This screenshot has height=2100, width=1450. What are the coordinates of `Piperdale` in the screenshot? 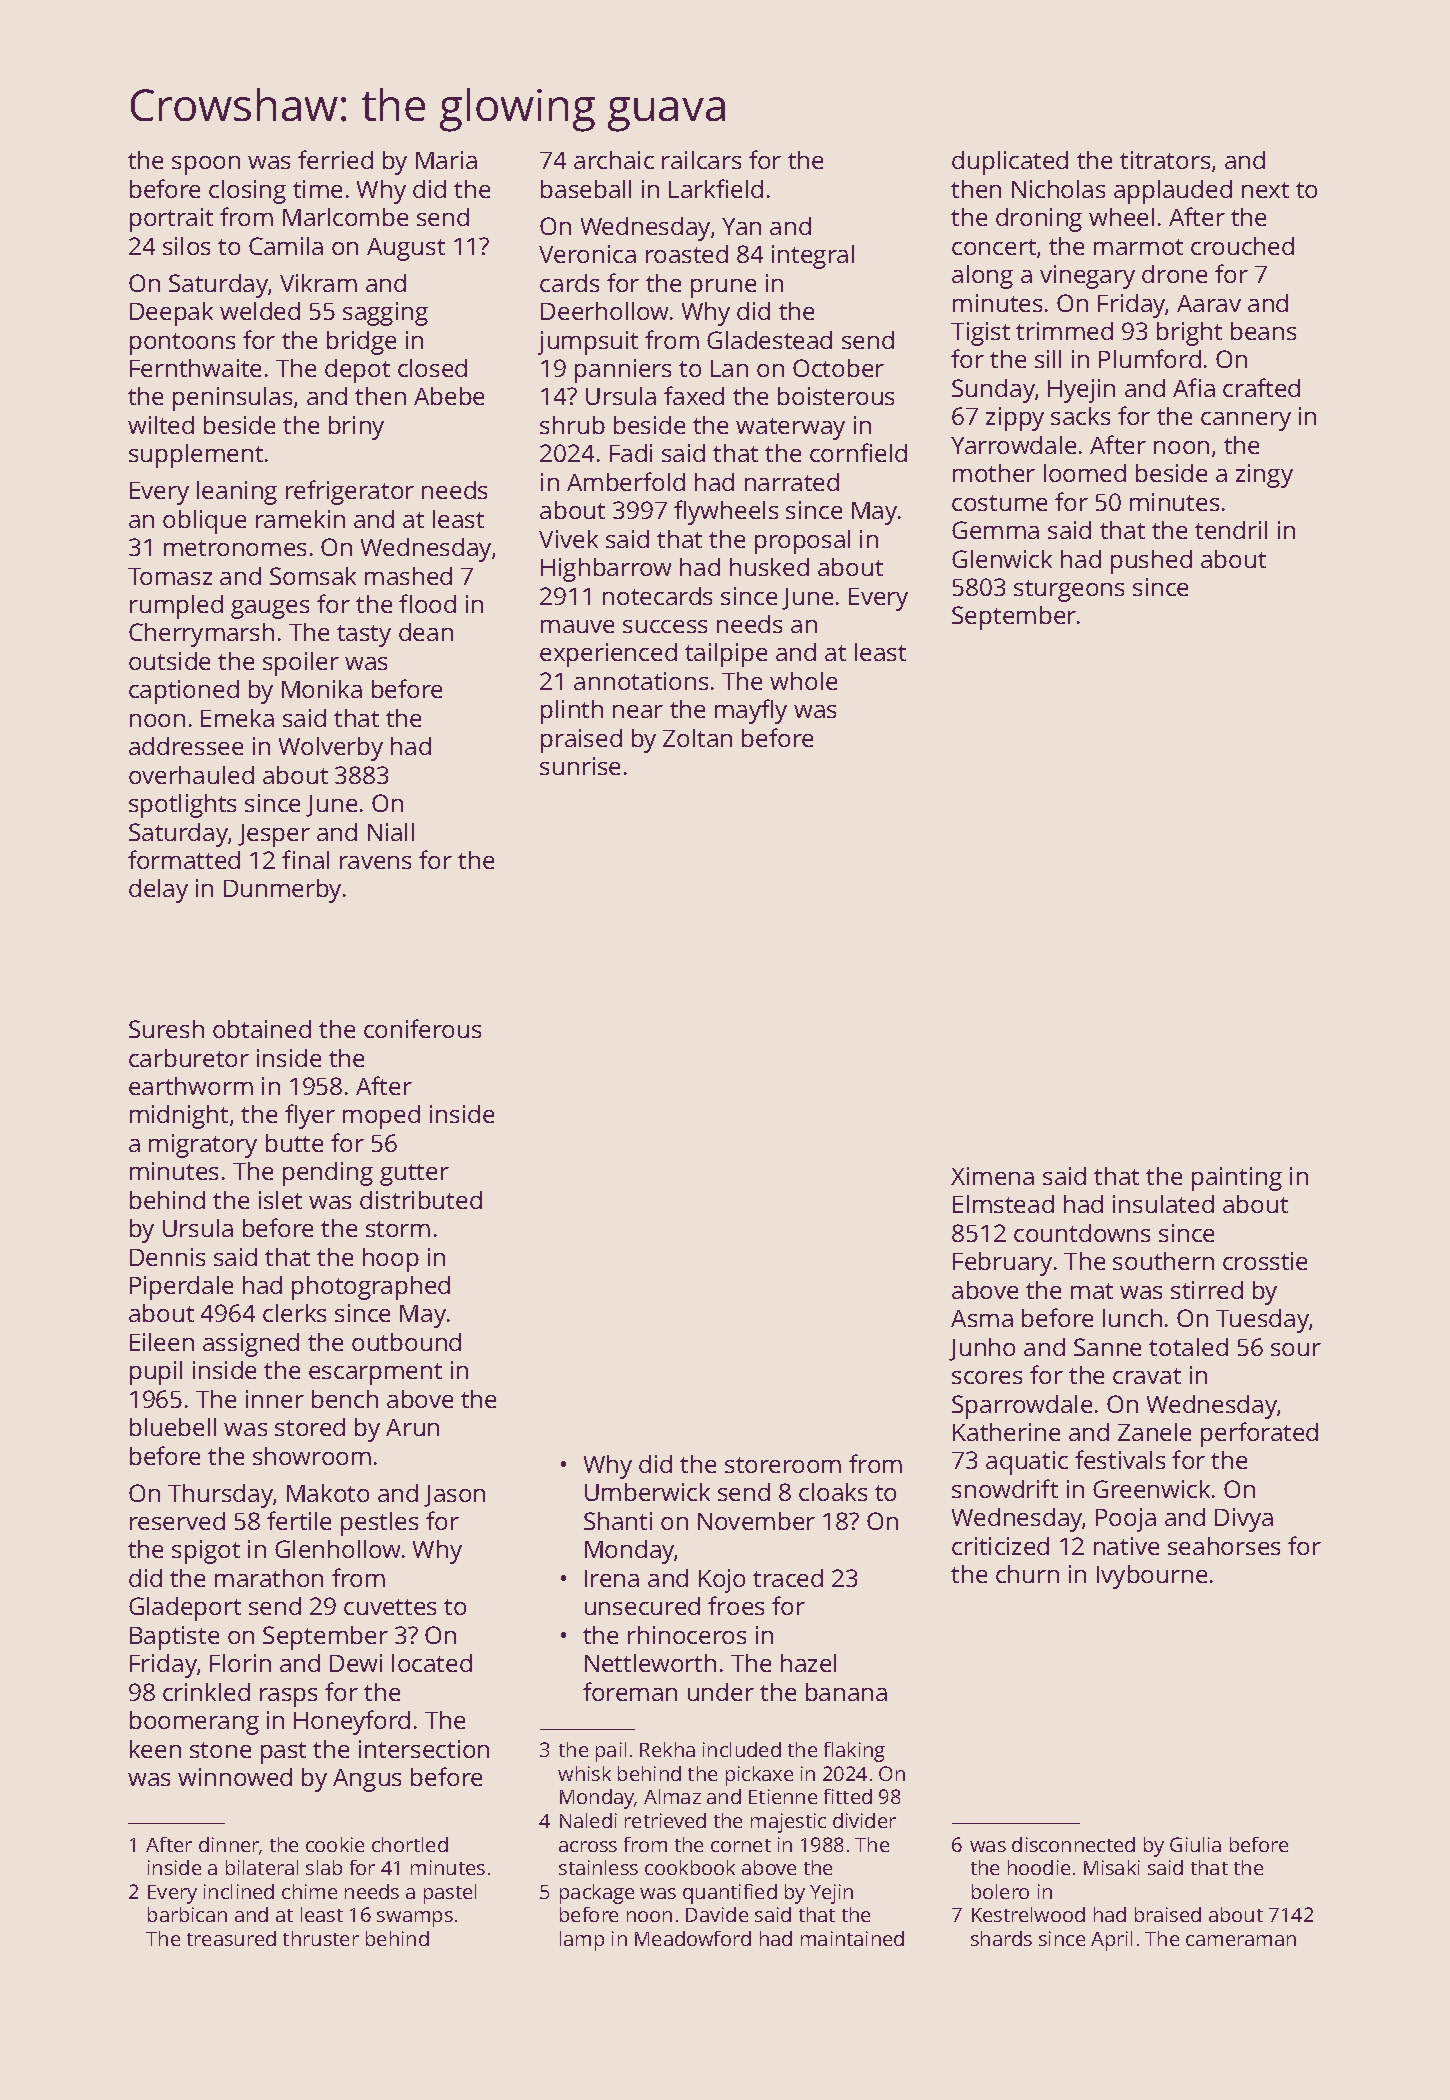 It's located at (181, 1288).
